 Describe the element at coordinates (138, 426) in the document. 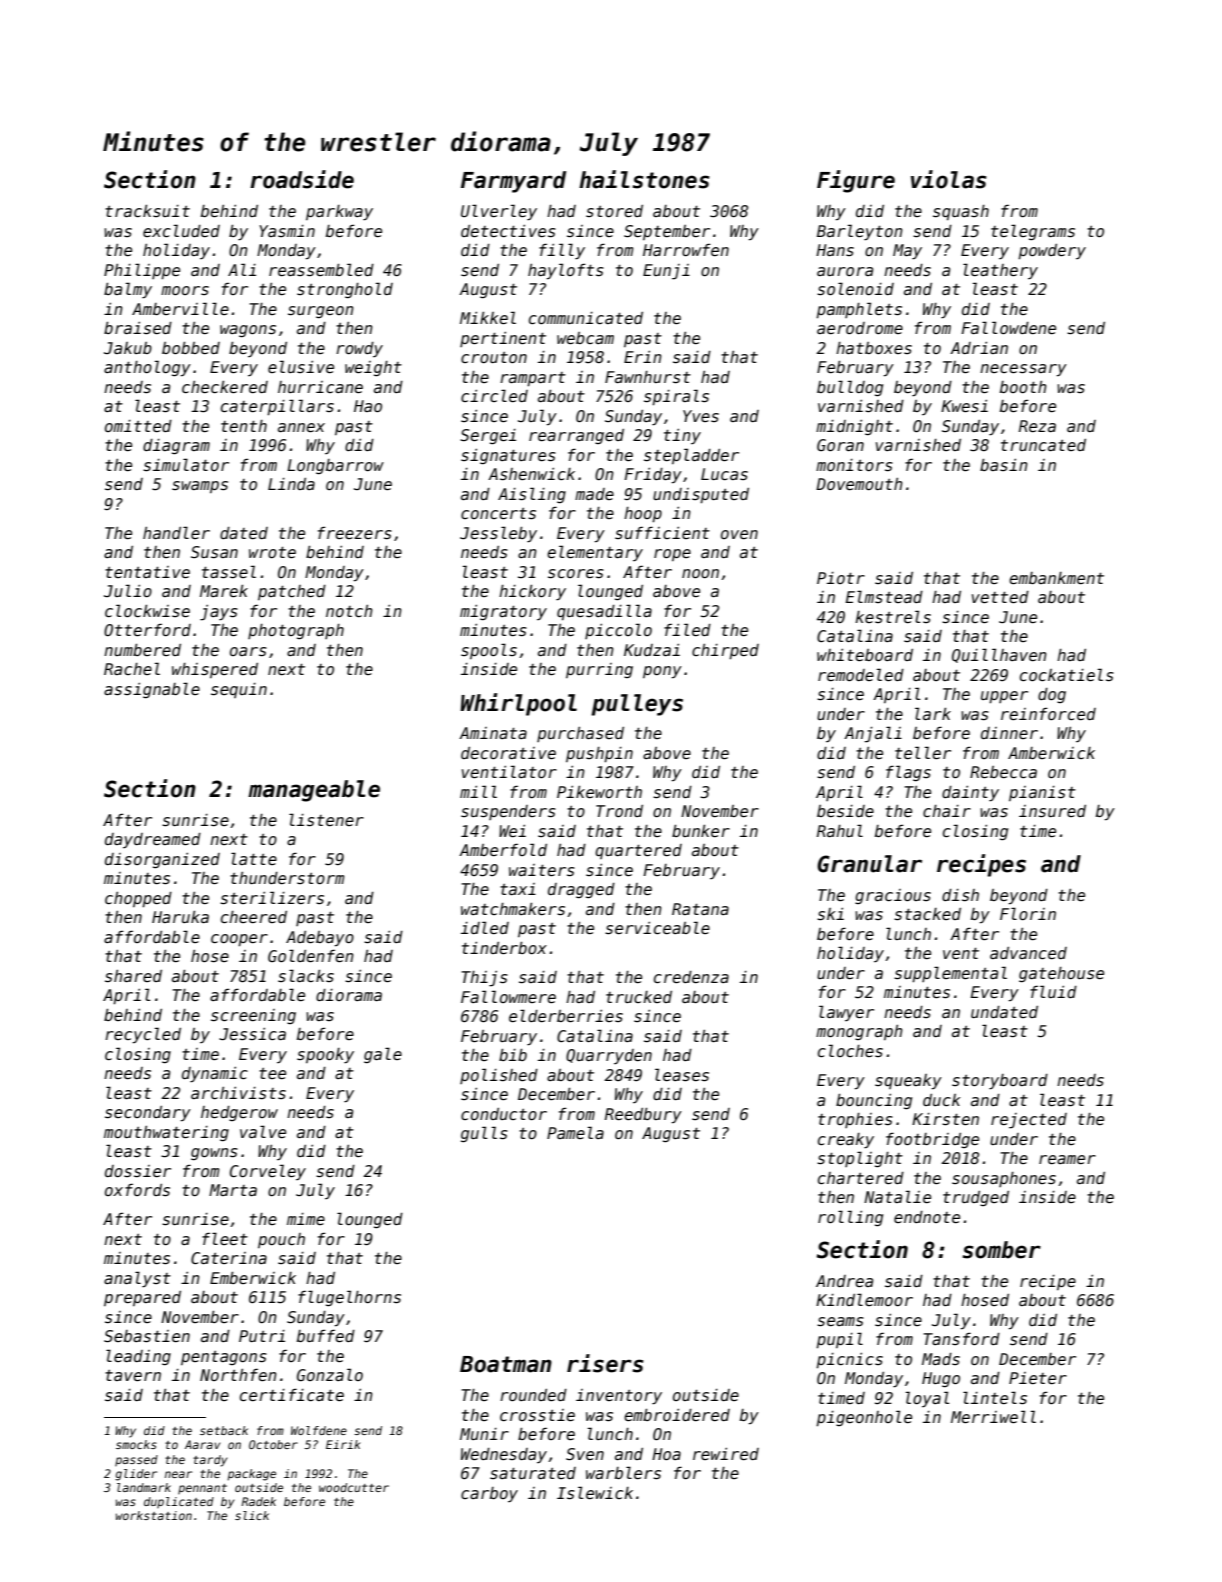

I see `omitted` at that location.
